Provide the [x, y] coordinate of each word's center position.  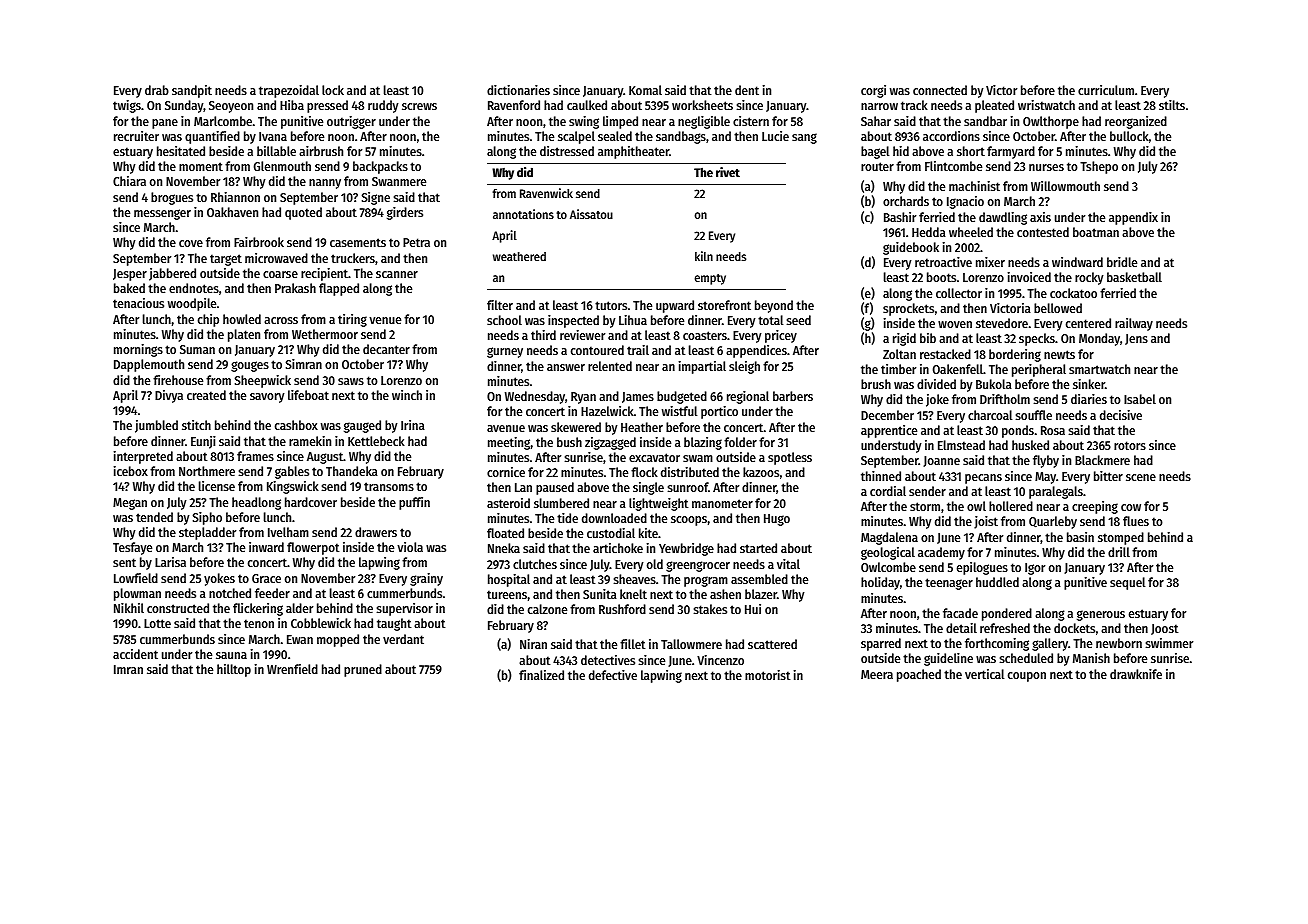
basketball [1134, 277]
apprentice [889, 431]
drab [157, 90]
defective [613, 675]
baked [129, 288]
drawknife [1136, 674]
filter [500, 305]
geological [888, 553]
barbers [793, 396]
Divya [169, 396]
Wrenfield [292, 669]
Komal [645, 90]
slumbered [561, 503]
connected [940, 90]
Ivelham [288, 532]
